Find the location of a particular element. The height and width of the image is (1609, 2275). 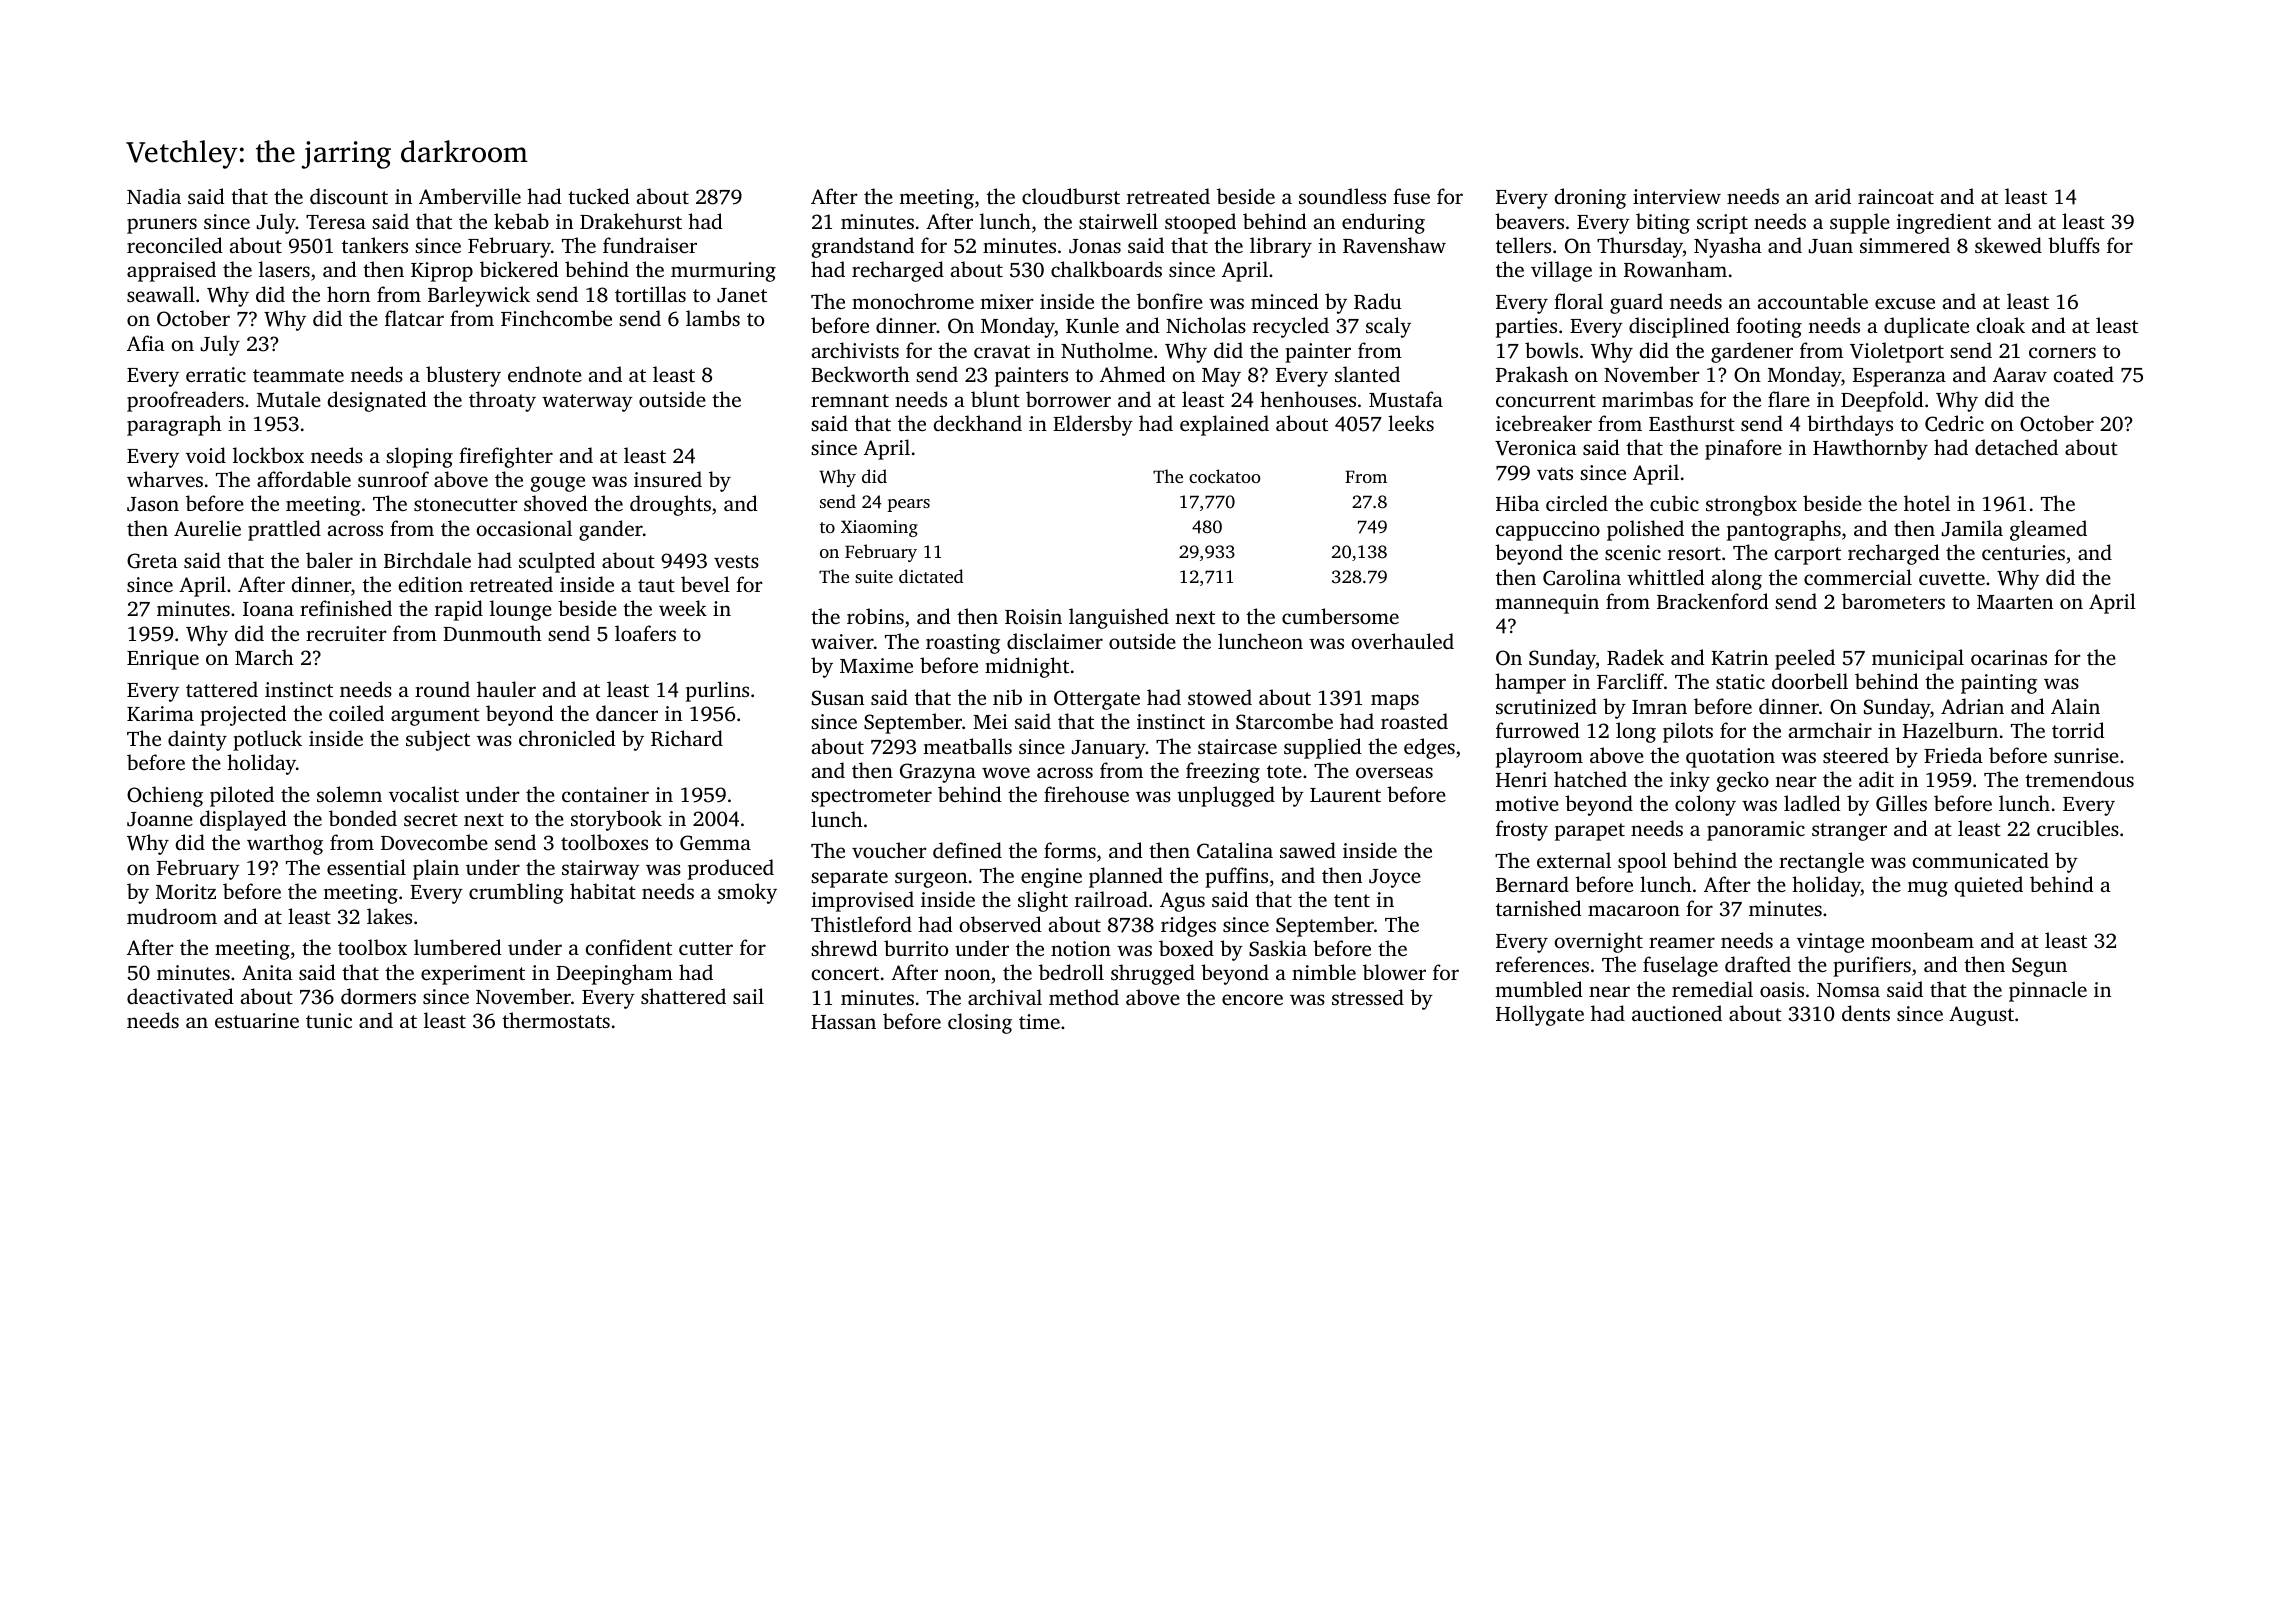

steered is located at coordinates (1856, 755).
